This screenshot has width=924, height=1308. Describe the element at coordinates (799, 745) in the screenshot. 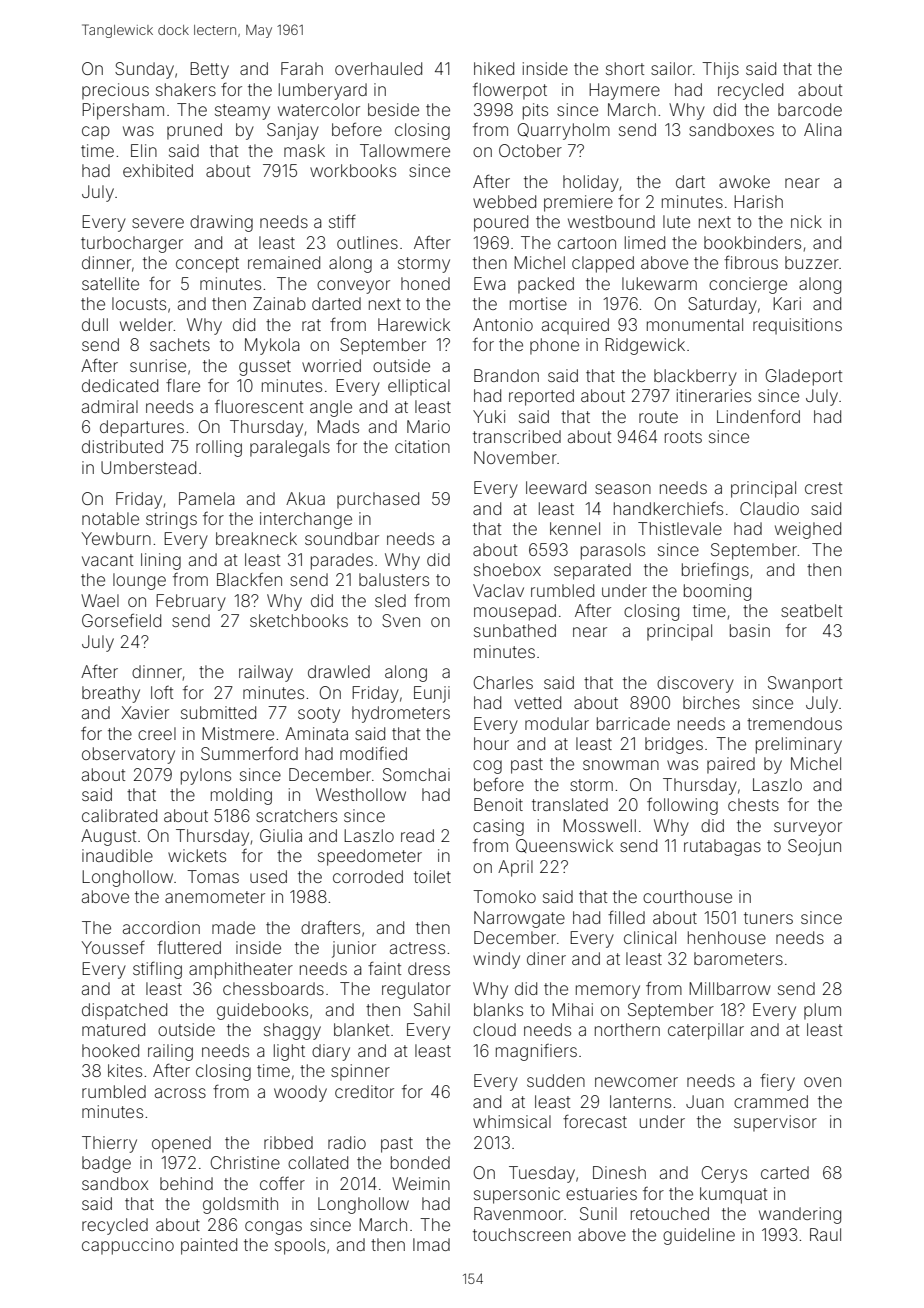

I see `preliminary` at that location.
